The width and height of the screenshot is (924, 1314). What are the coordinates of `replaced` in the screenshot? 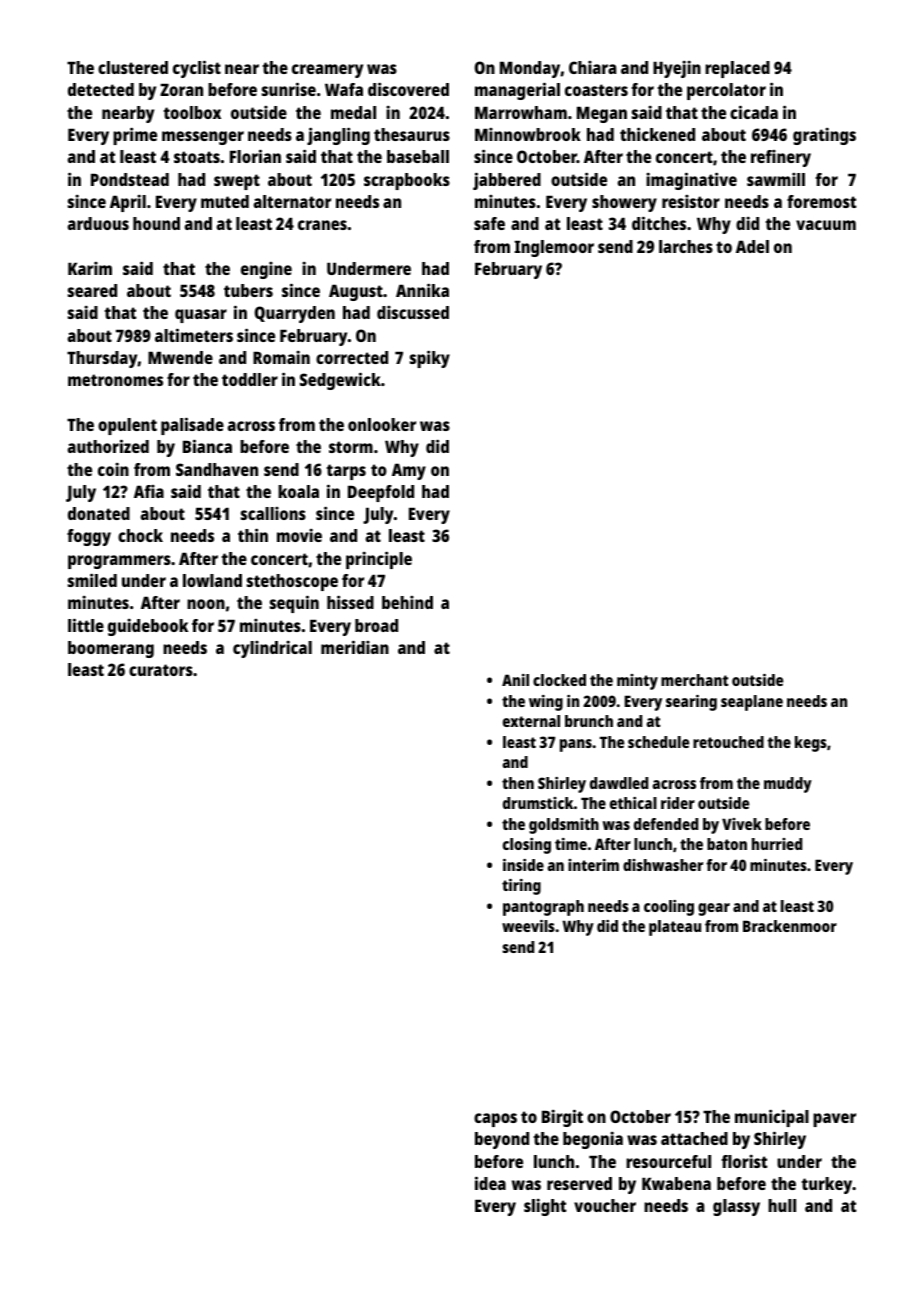 It's located at (737, 69).
